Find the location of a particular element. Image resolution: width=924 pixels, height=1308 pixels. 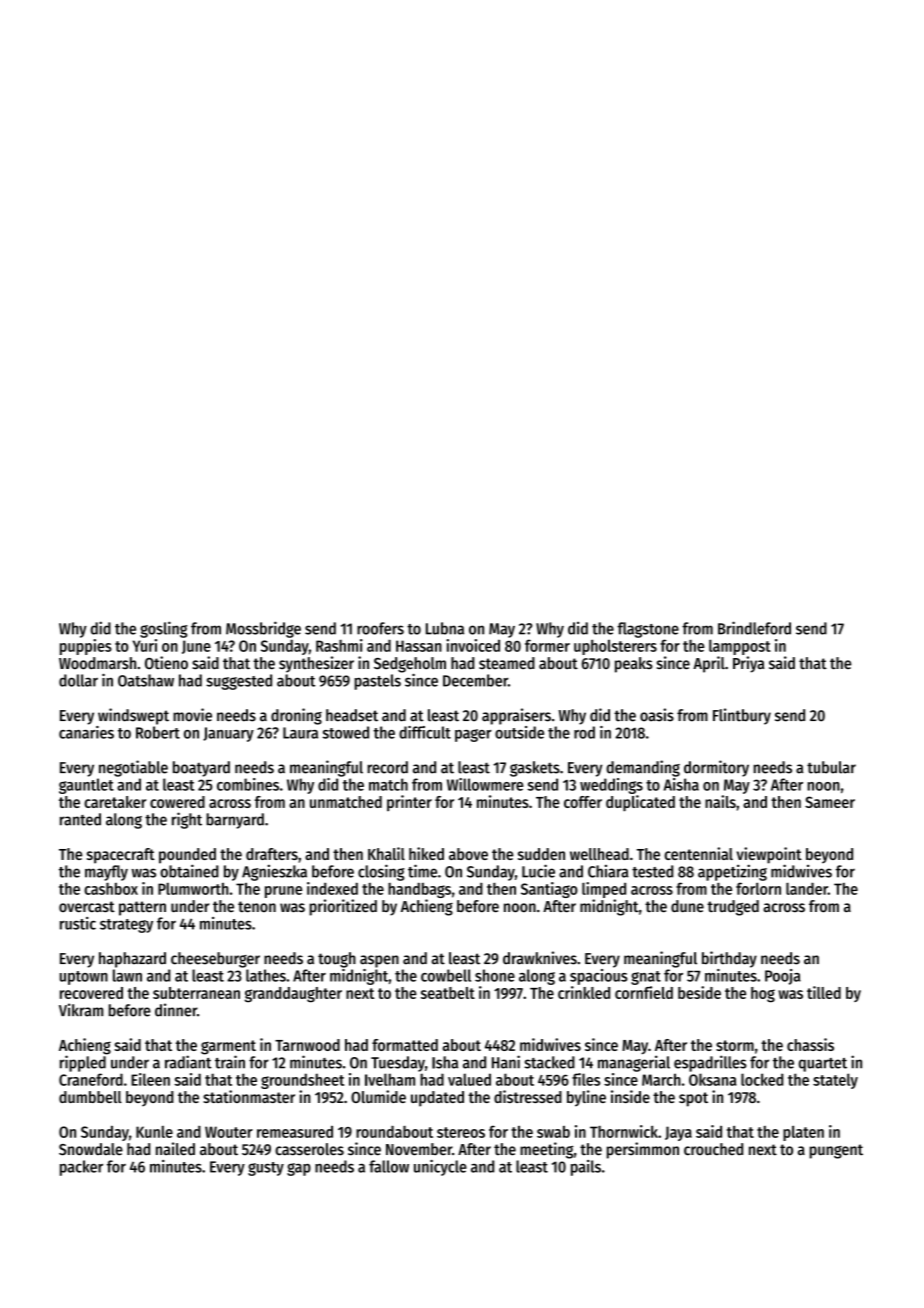

tilled is located at coordinates (824, 992).
